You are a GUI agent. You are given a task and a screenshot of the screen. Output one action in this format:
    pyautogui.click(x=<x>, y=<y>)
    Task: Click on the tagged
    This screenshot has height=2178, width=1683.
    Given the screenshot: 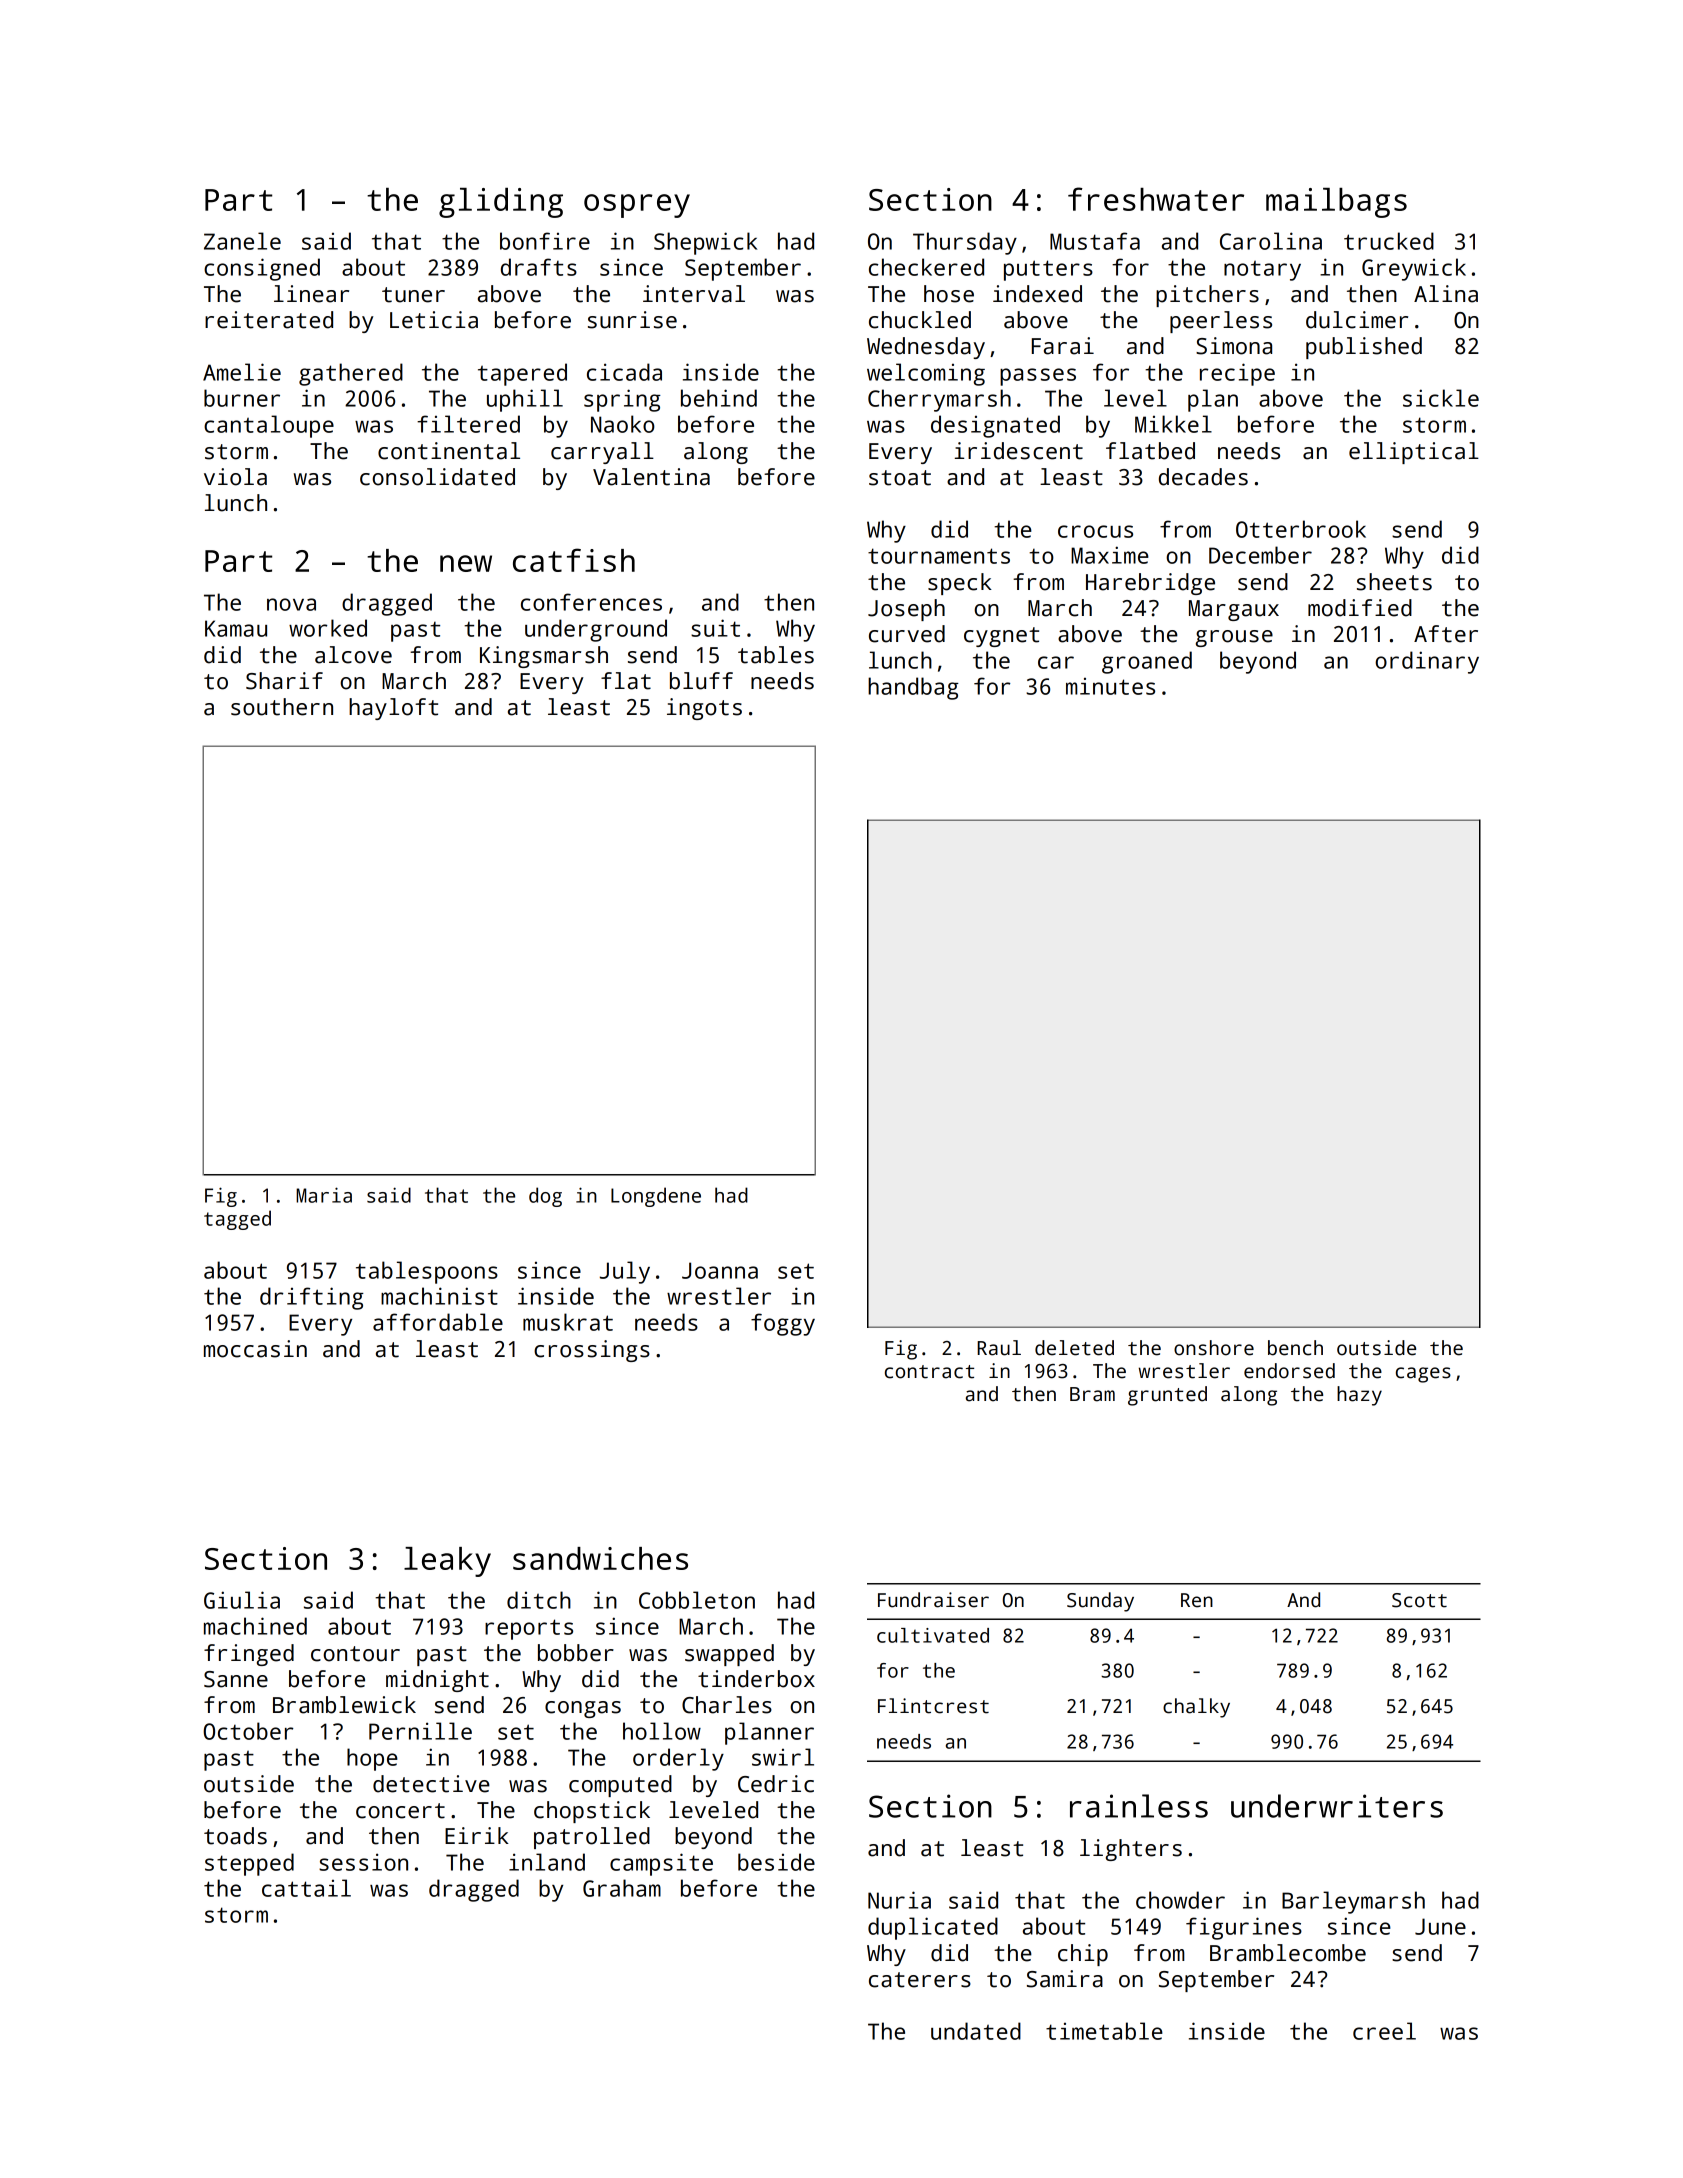 What is the action you would take?
    pyautogui.click(x=237, y=1220)
